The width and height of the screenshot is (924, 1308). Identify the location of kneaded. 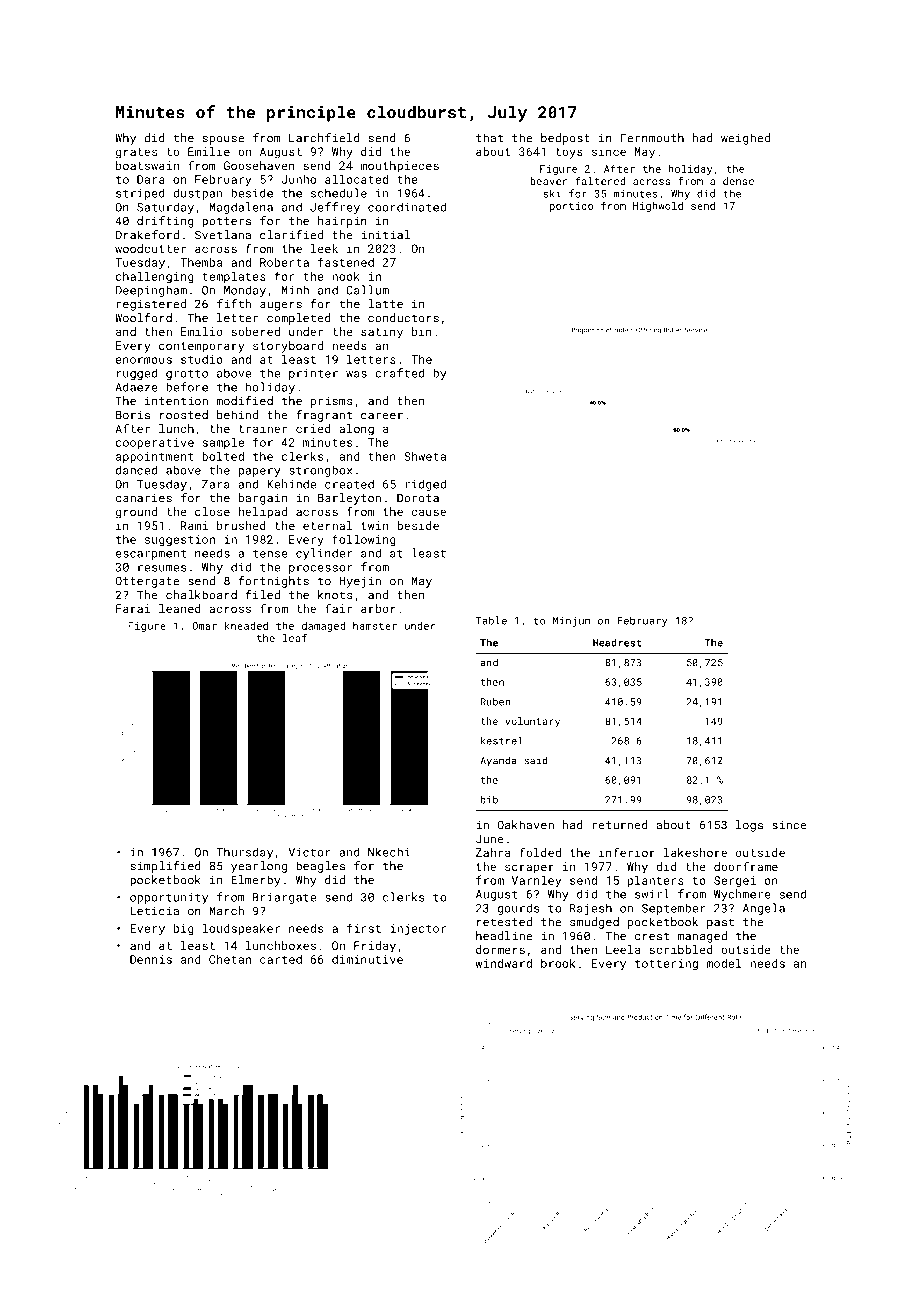
(246, 625).
